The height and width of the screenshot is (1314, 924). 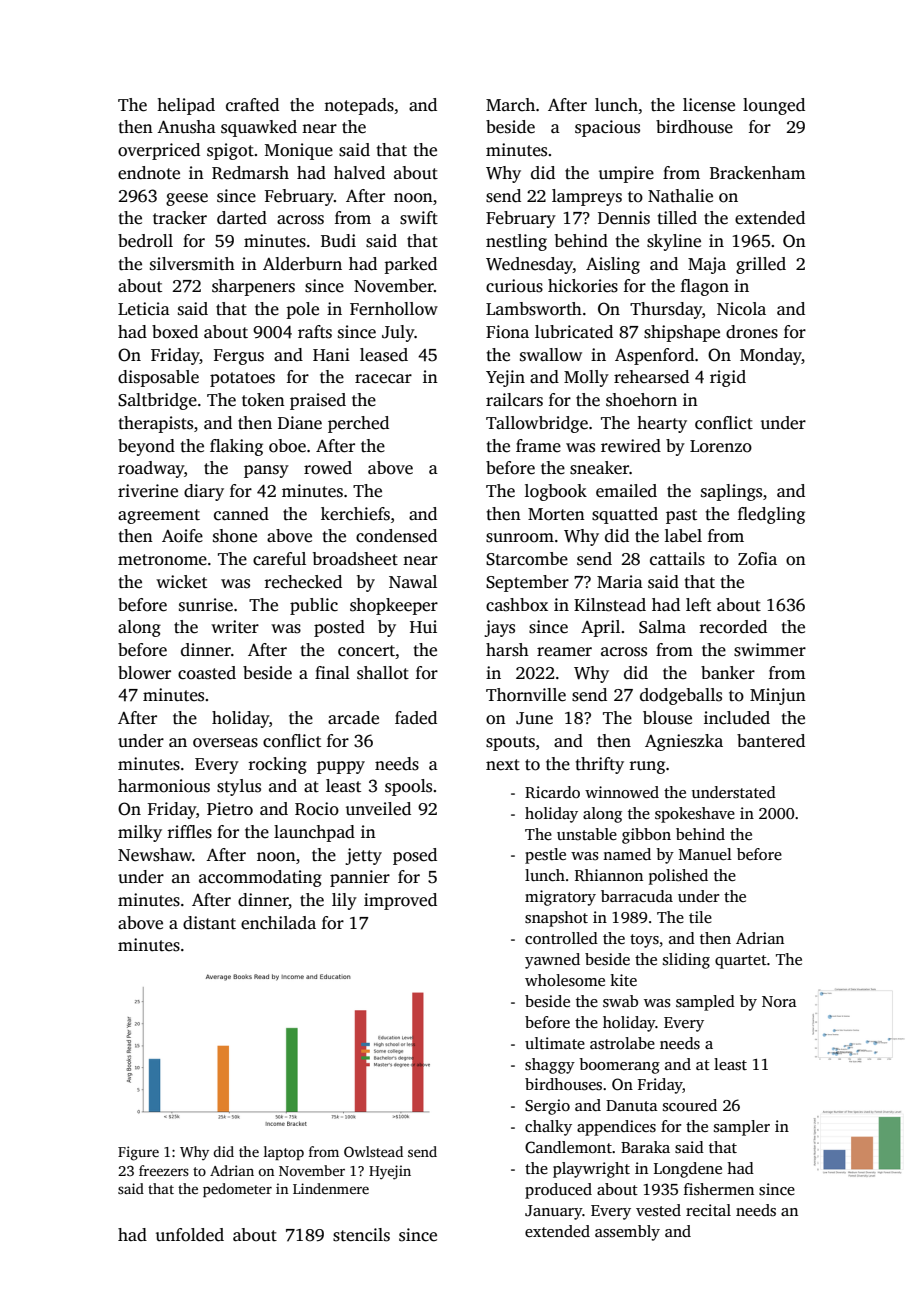 I want to click on produced, so click(x=558, y=1191).
